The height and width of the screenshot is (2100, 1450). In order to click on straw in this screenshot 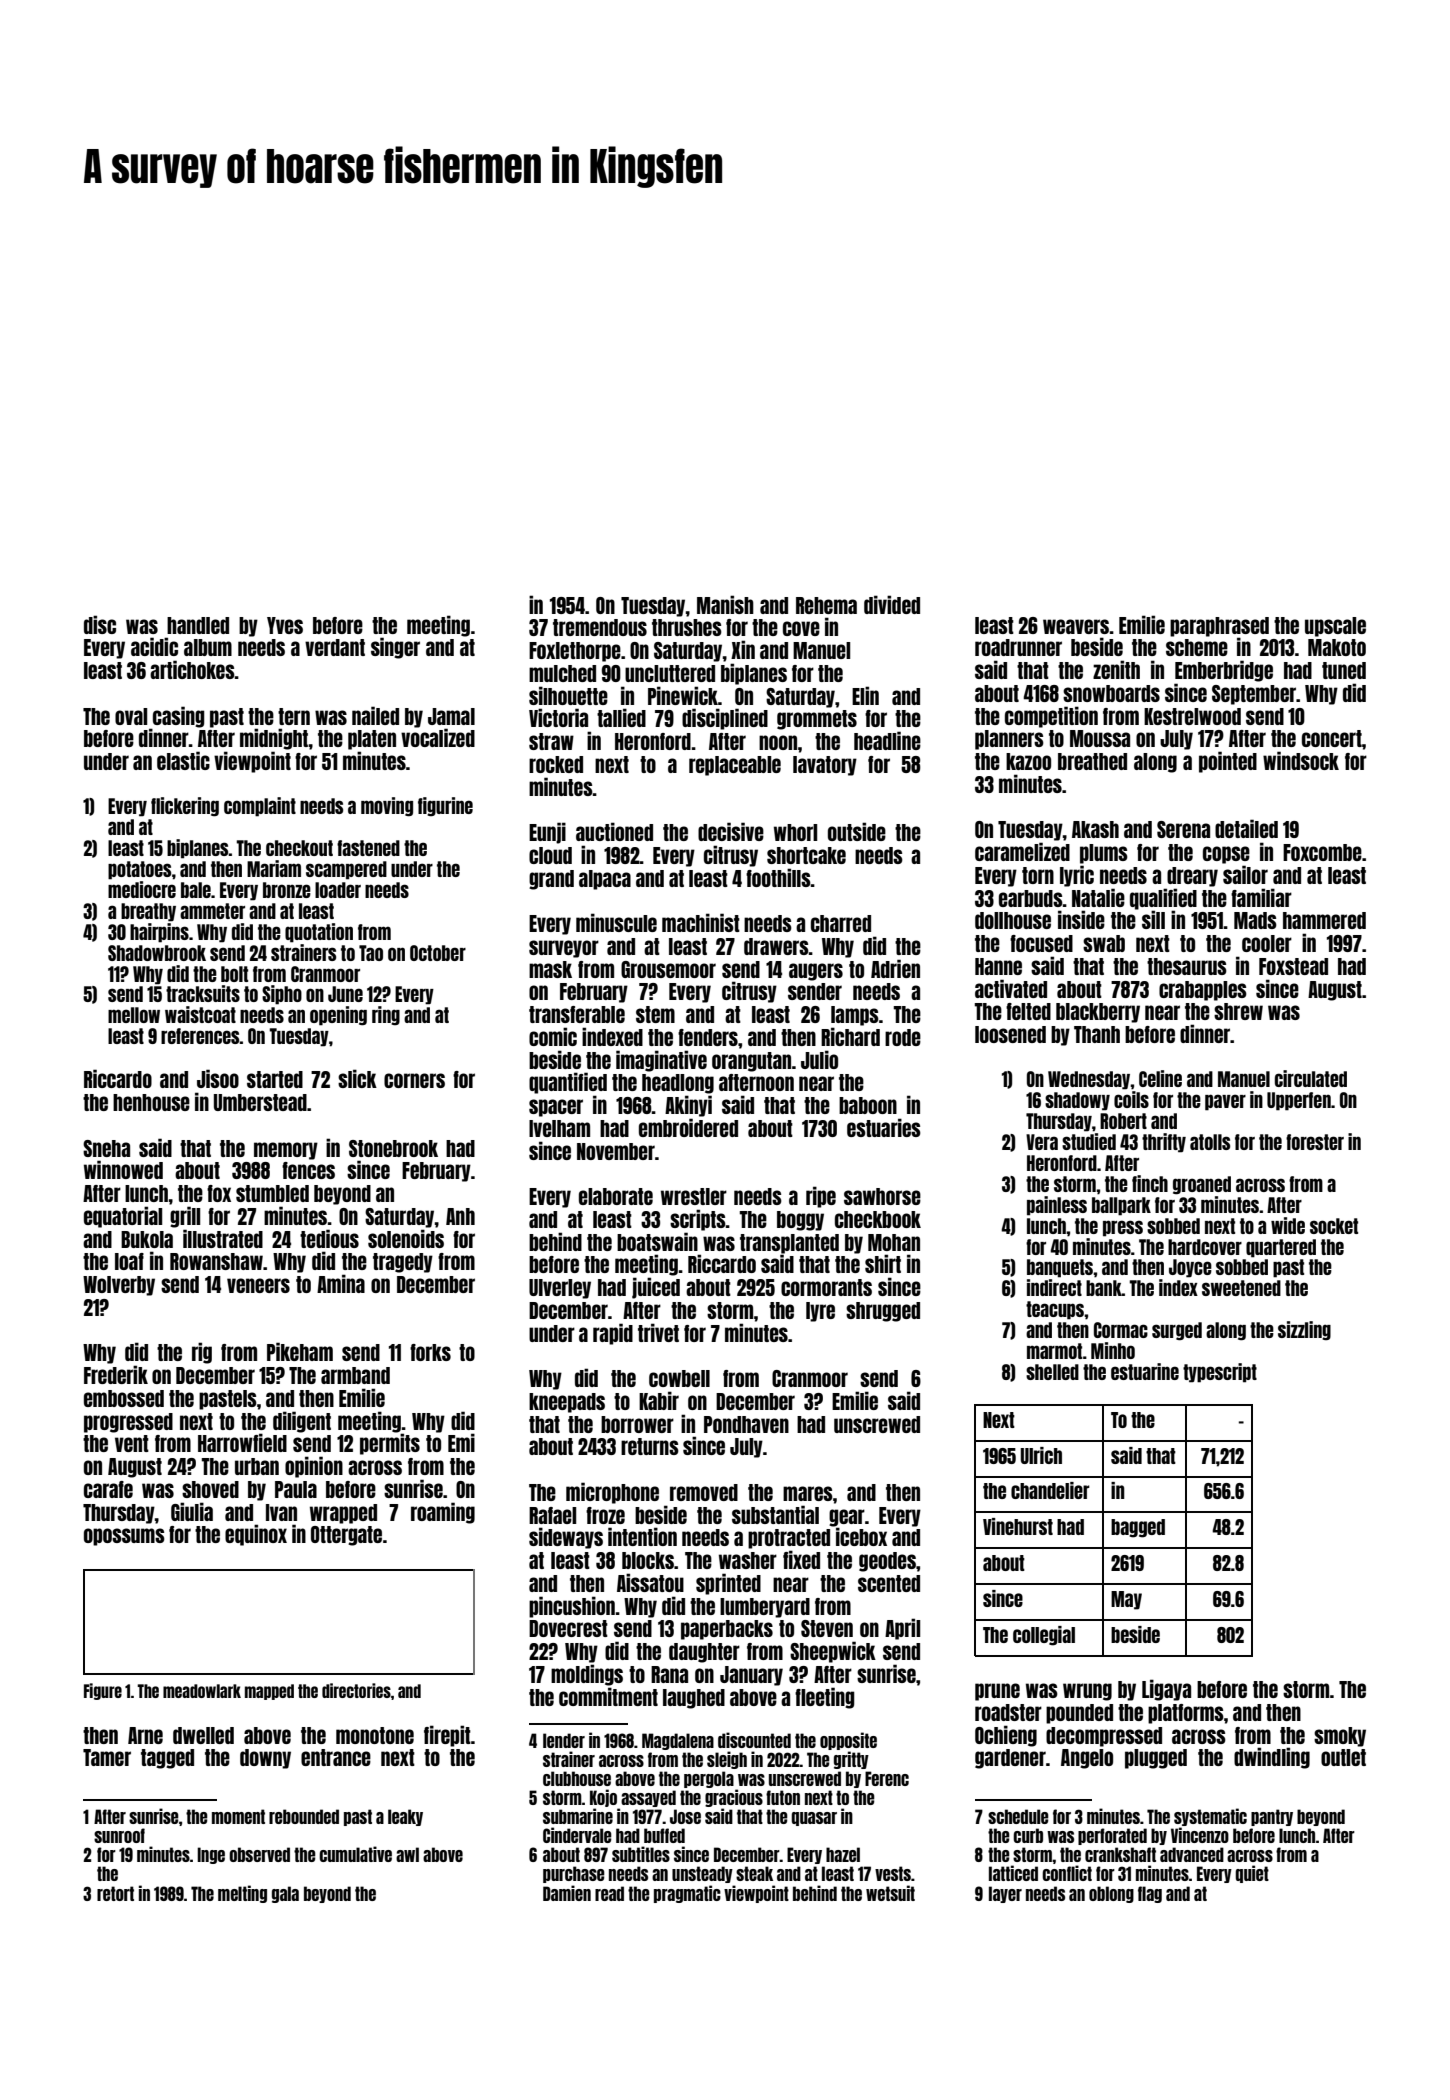, I will do `click(551, 741)`.
